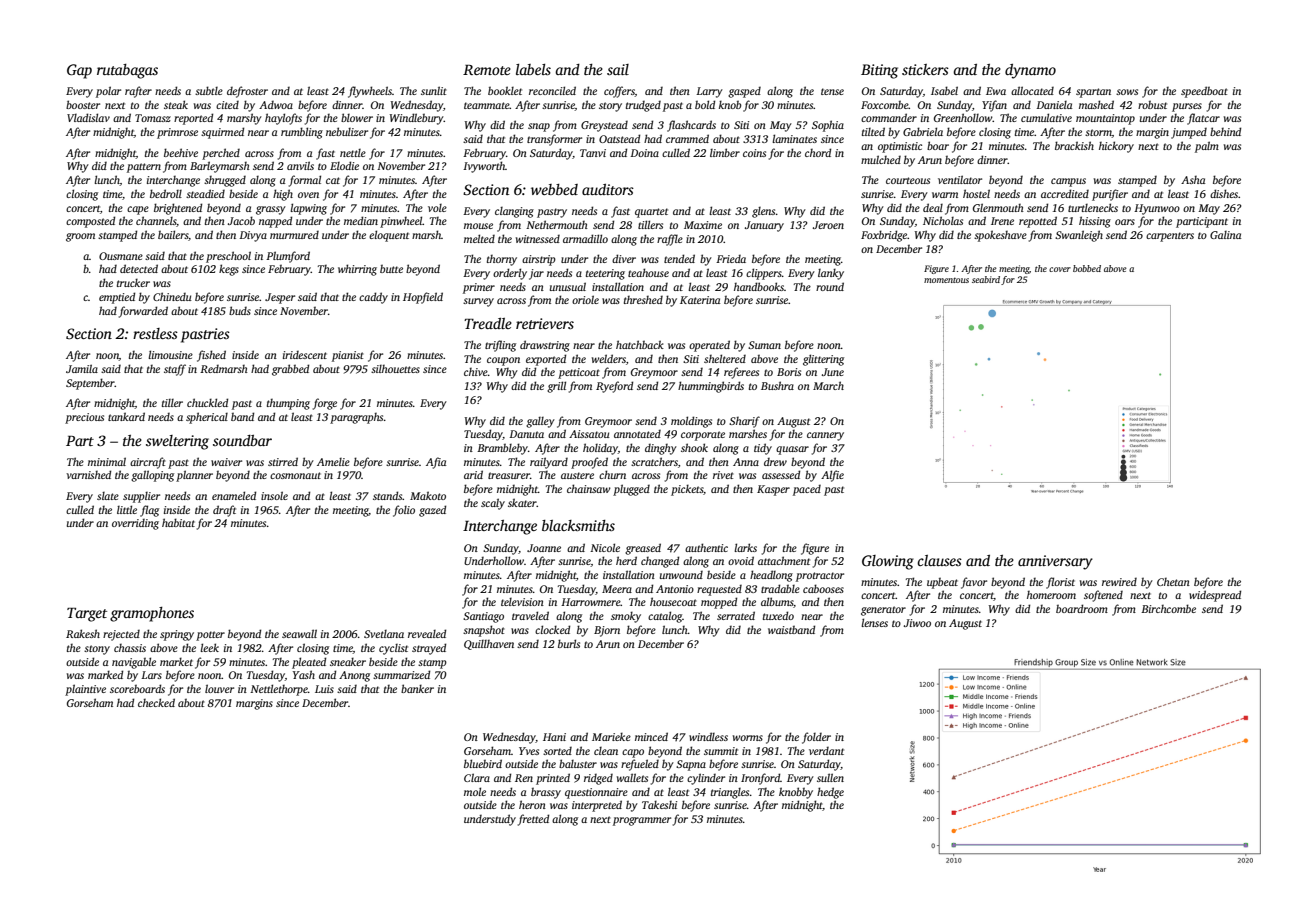 The height and width of the page is (924, 1308). I want to click on glittering, so click(823, 360).
